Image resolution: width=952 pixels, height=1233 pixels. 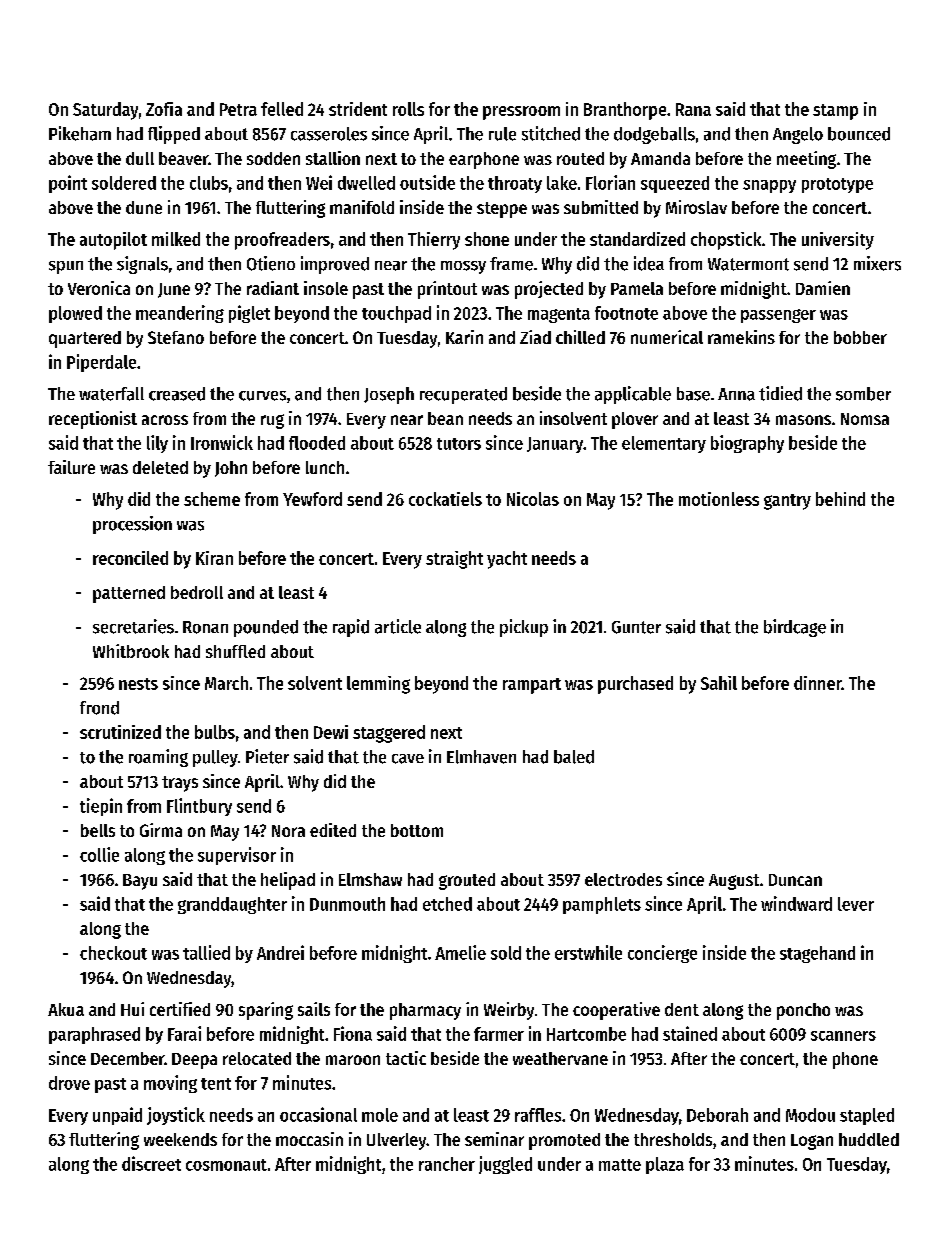 I want to click on lunch, so click(x=325, y=467).
